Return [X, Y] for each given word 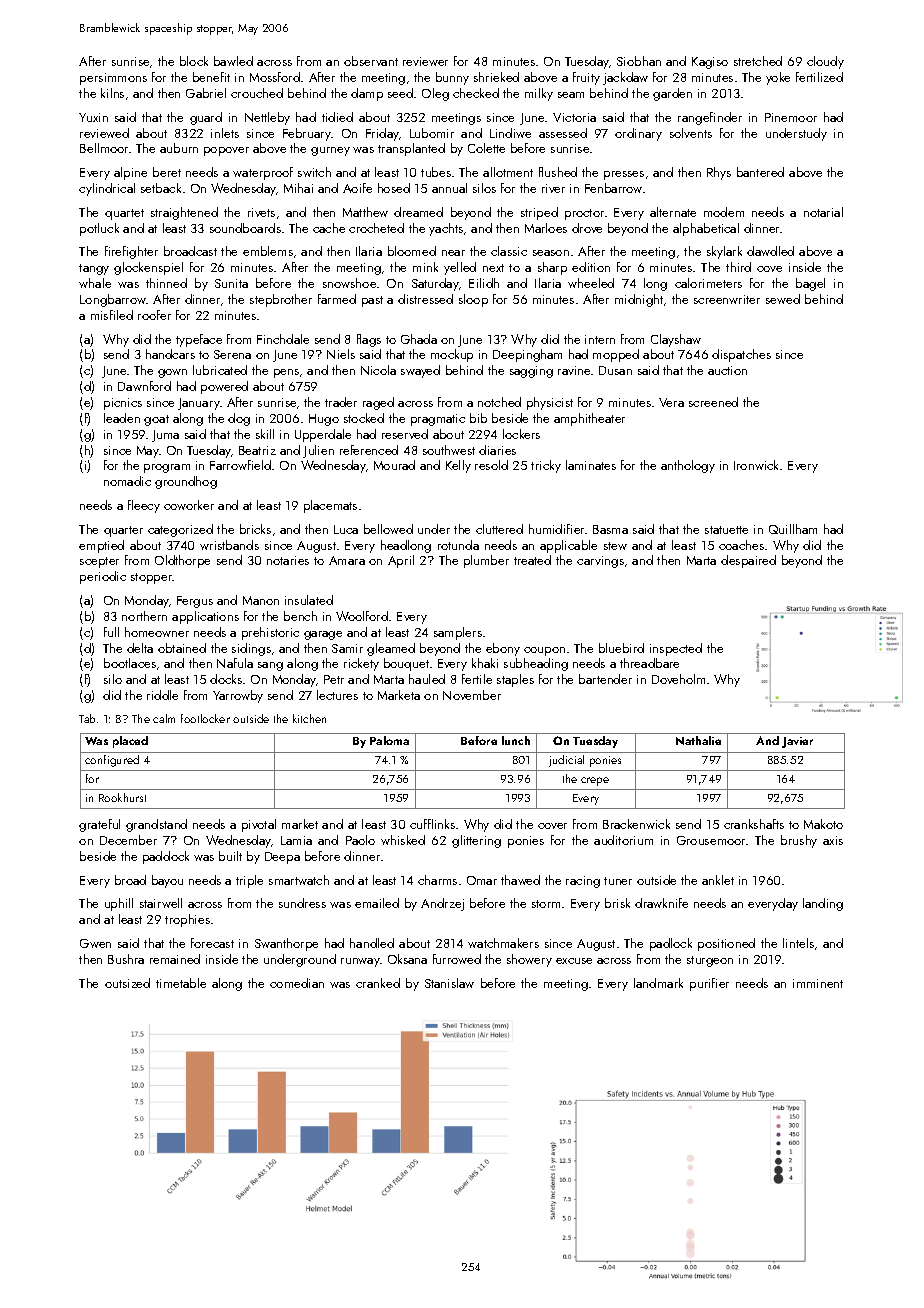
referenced [369, 450]
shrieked [496, 77]
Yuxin [93, 117]
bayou [167, 881]
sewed [783, 299]
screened [713, 402]
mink [425, 267]
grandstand [156, 825]
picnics [123, 404]
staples [515, 680]
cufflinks [432, 824]
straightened [184, 213]
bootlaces [130, 663]
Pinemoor [791, 117]
